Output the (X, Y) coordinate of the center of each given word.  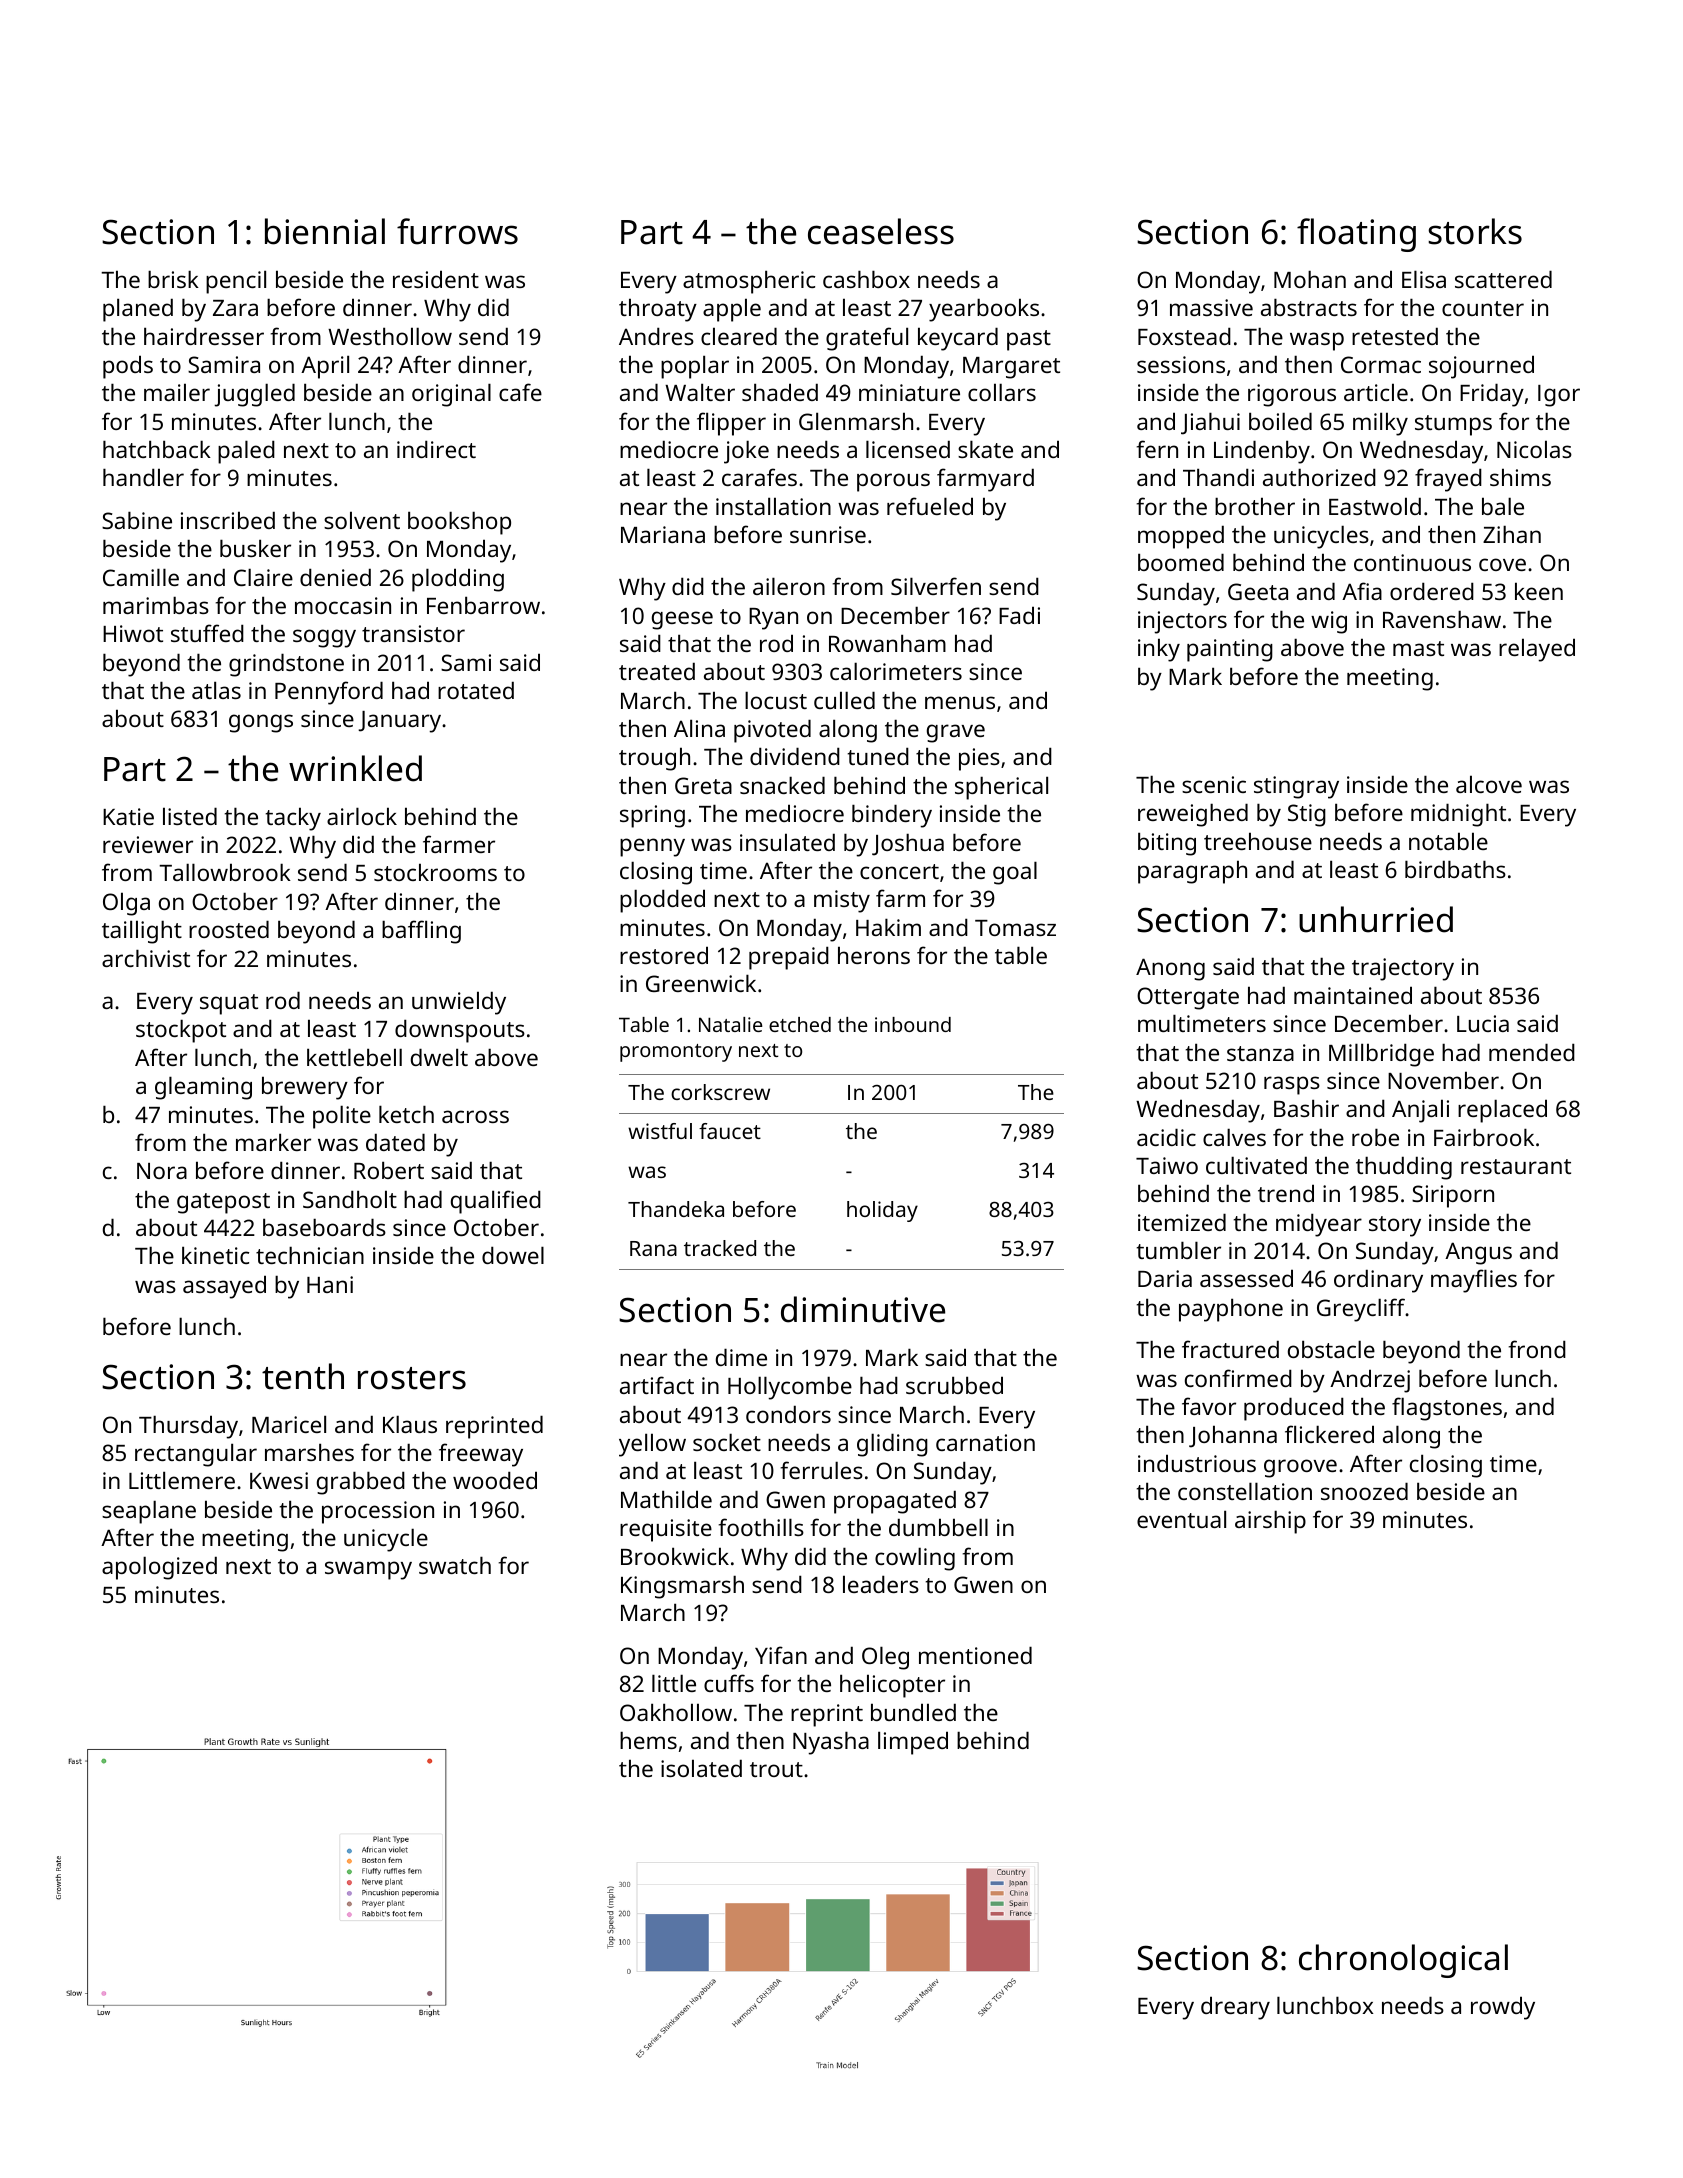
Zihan (1512, 534)
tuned (878, 756)
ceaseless (881, 231)
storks (1475, 231)
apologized (159, 1568)
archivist (146, 958)
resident (436, 279)
